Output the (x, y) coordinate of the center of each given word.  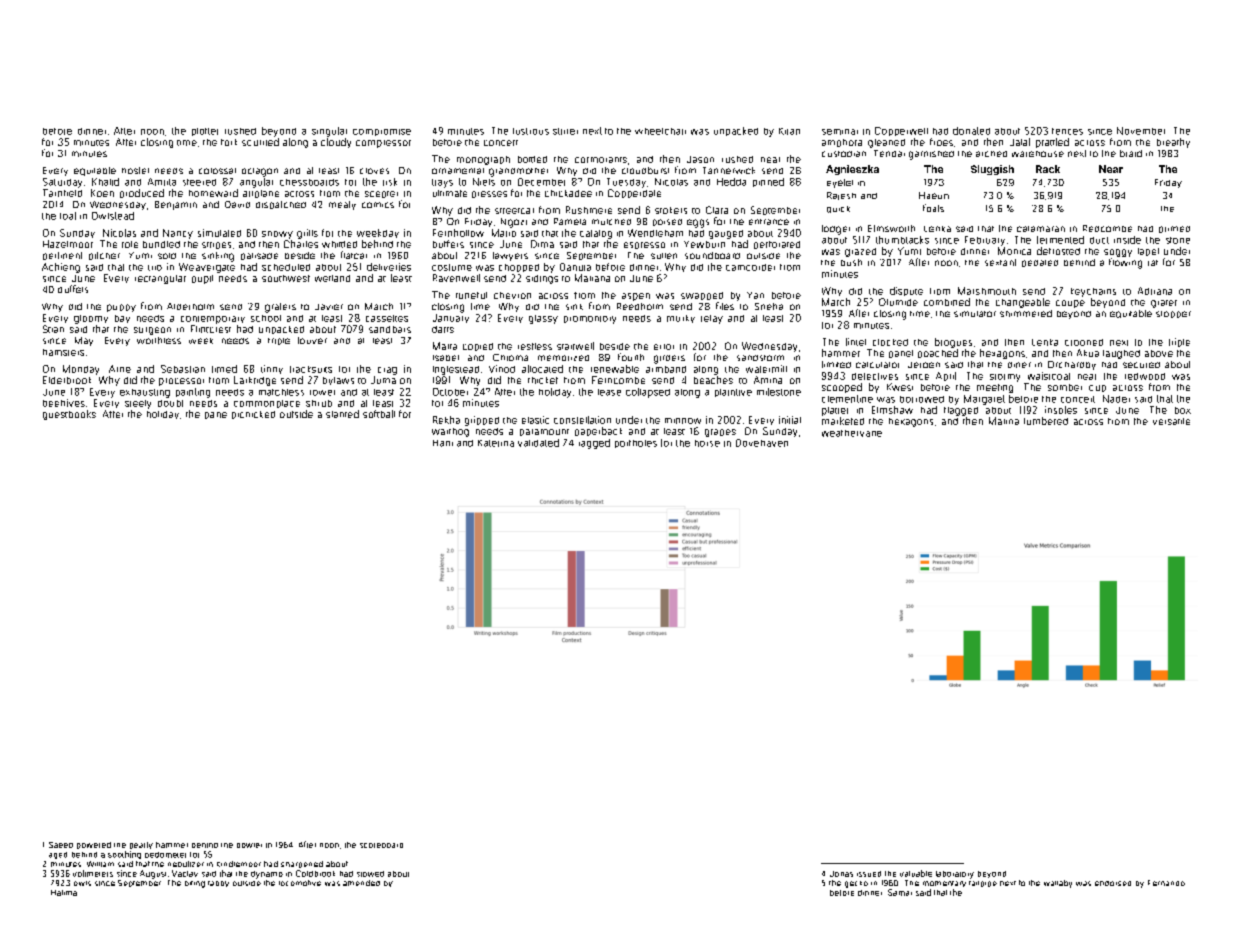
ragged (594, 444)
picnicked (253, 415)
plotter (205, 132)
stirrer (565, 131)
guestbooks (69, 415)
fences (1067, 131)
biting (195, 884)
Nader (1116, 399)
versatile (1171, 421)
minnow (683, 421)
